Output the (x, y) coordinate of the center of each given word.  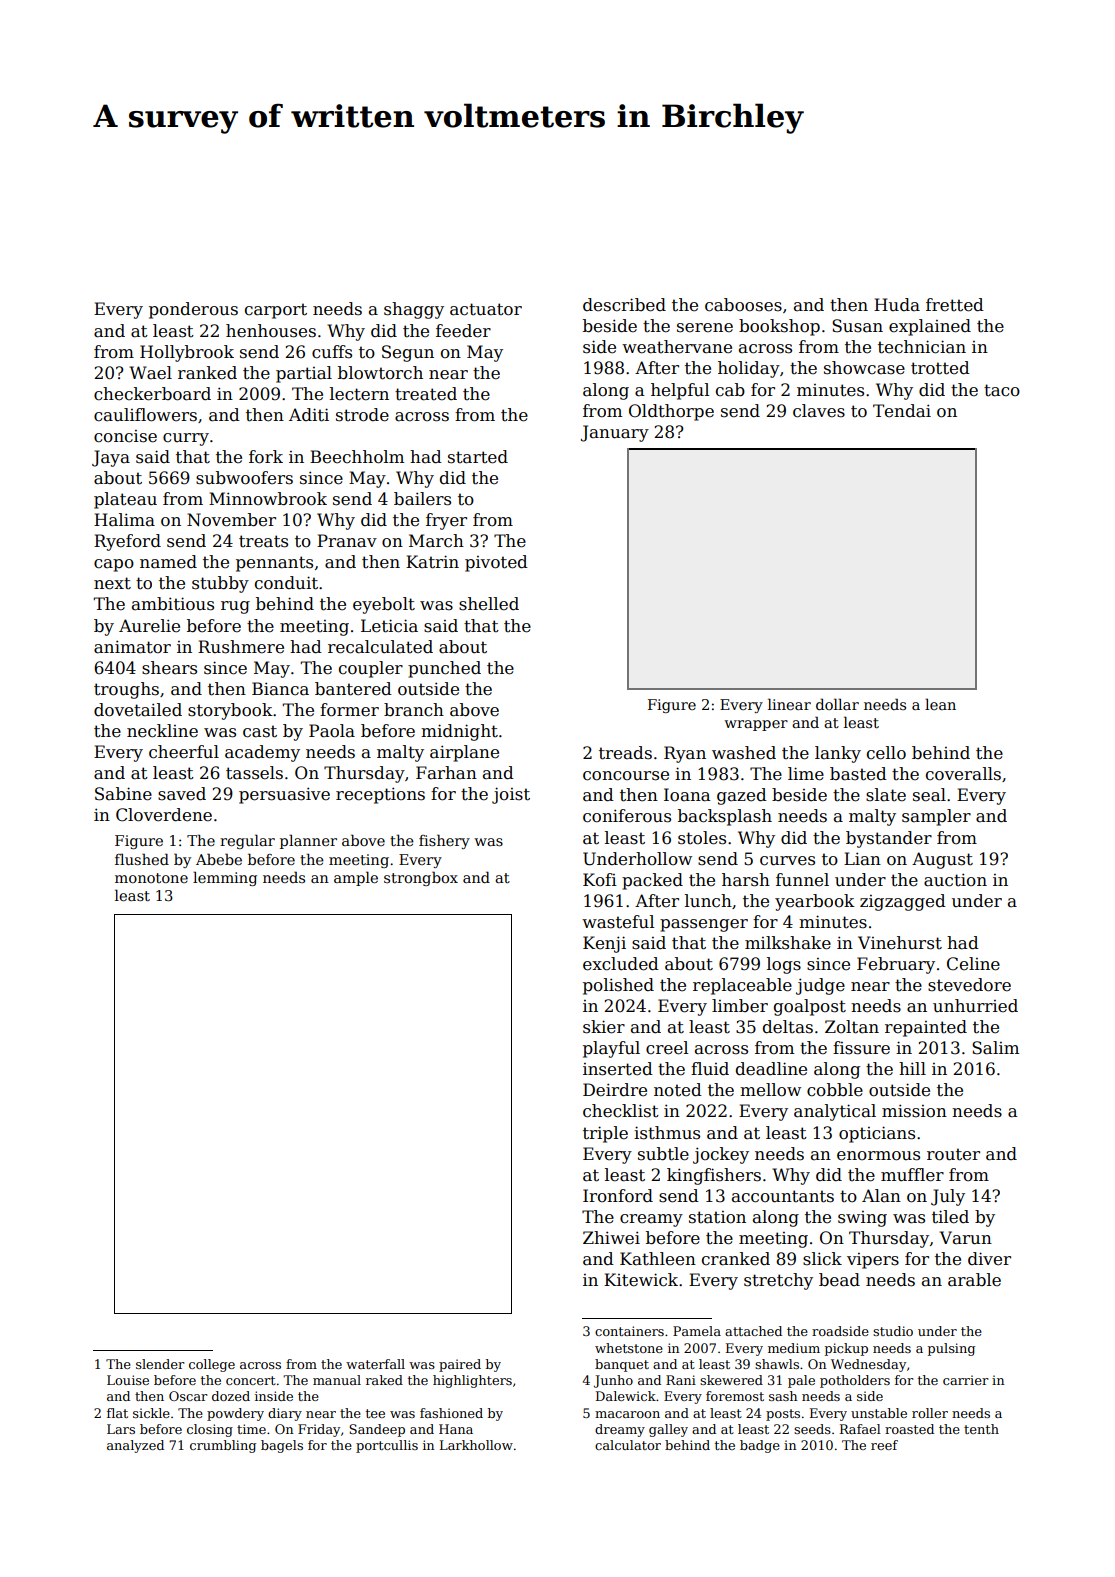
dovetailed (138, 710)
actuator (486, 309)
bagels (282, 1446)
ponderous (193, 310)
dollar (837, 704)
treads (625, 753)
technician (922, 347)
